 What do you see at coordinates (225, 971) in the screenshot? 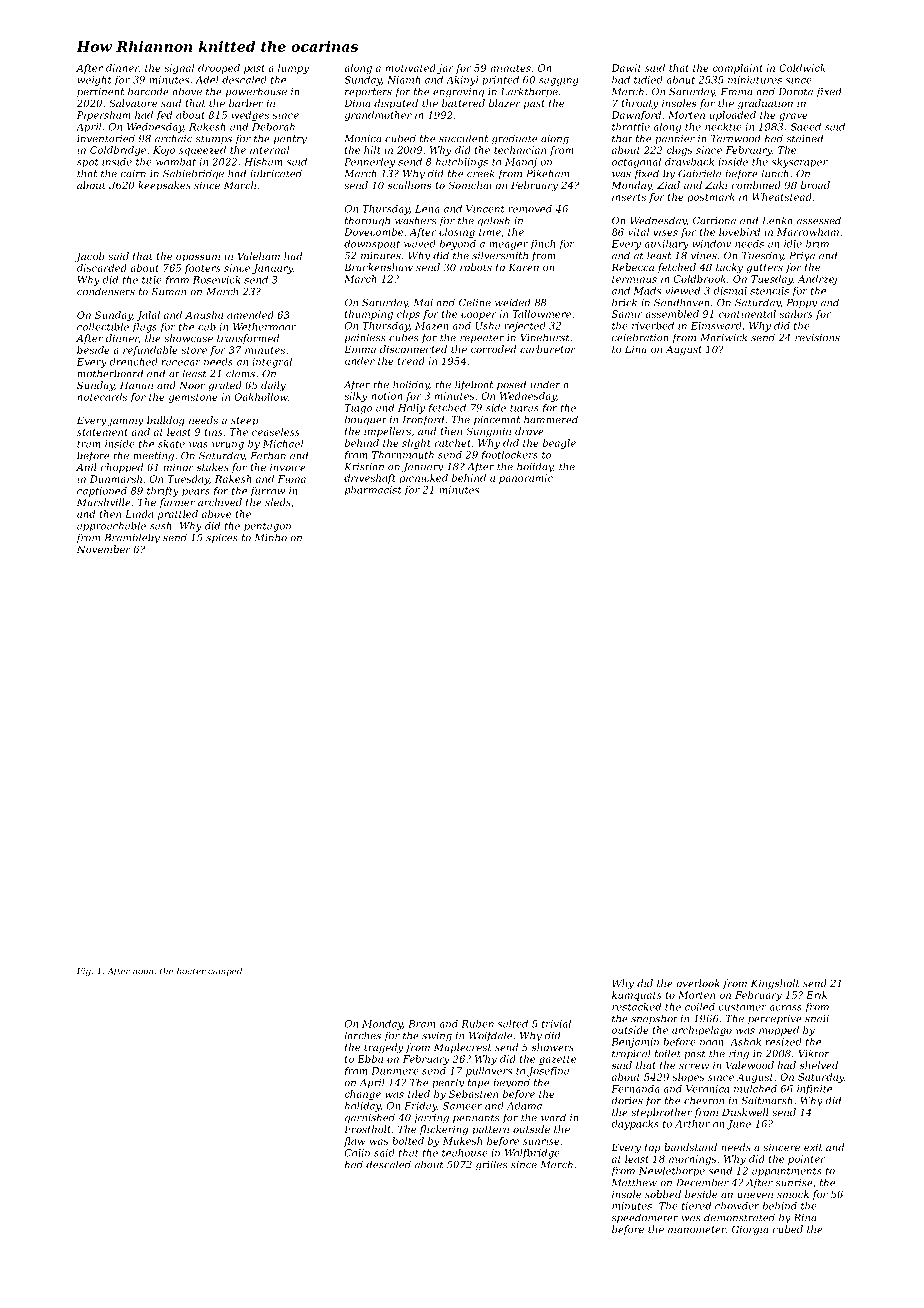
I see `camped` at bounding box center [225, 971].
